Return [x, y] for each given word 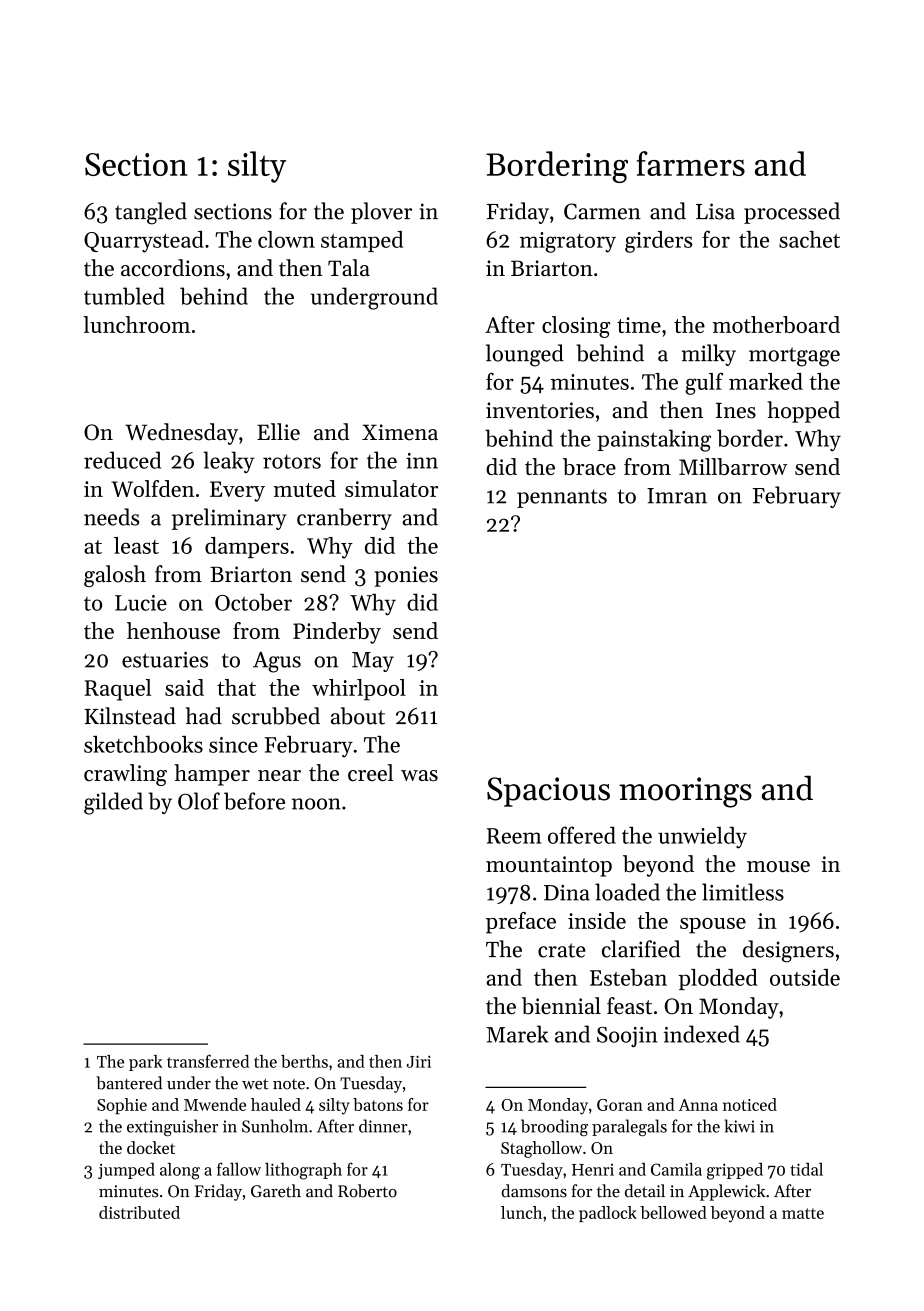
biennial [561, 1006]
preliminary [229, 519]
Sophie [122, 1106]
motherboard [776, 324]
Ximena [400, 432]
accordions [173, 268]
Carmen [602, 211]
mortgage [794, 357]
